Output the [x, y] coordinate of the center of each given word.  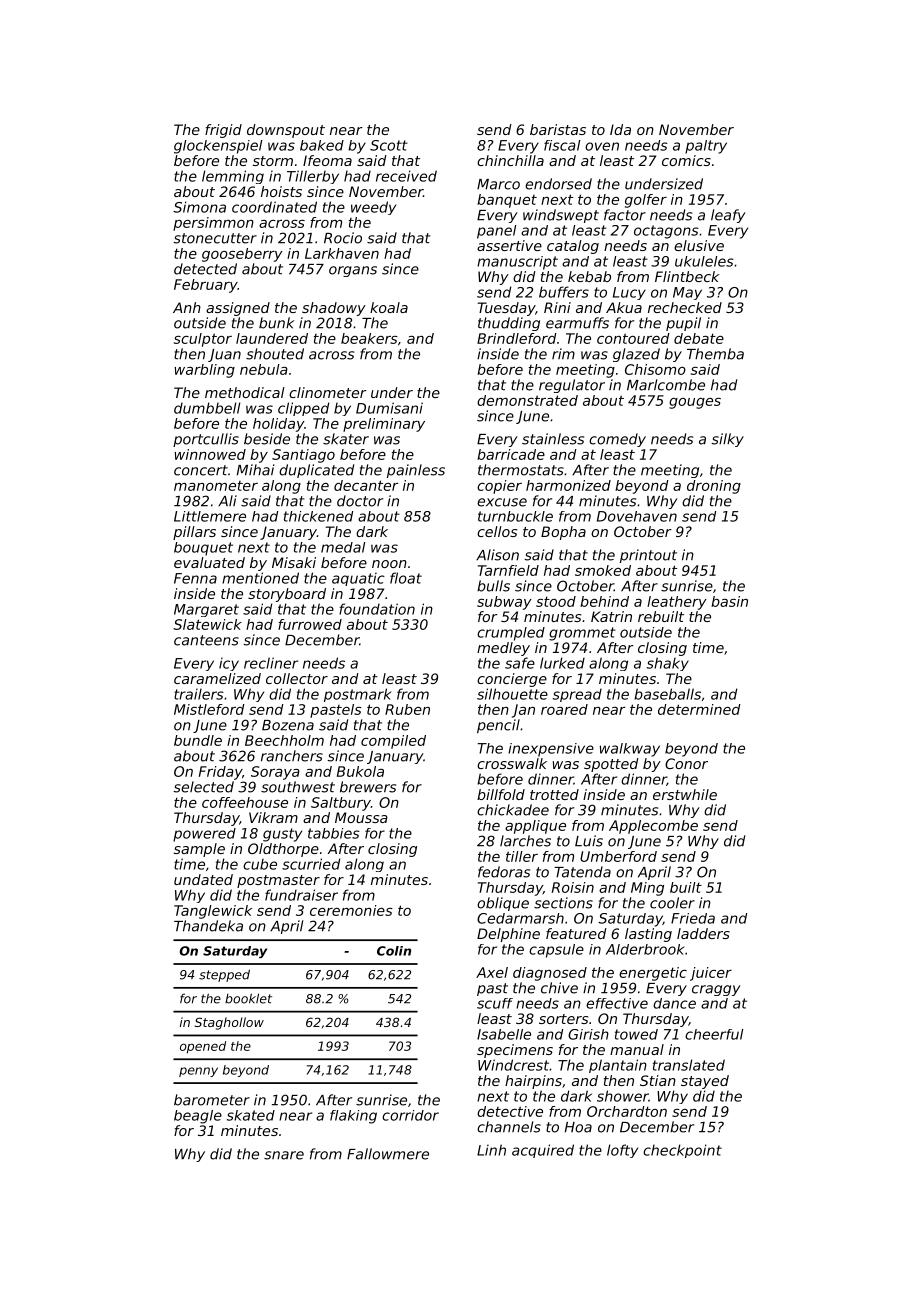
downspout [286, 131]
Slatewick [207, 624]
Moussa [361, 817]
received [406, 176]
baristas [558, 129]
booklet [248, 998]
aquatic [358, 579]
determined [699, 709]
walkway [630, 750]
